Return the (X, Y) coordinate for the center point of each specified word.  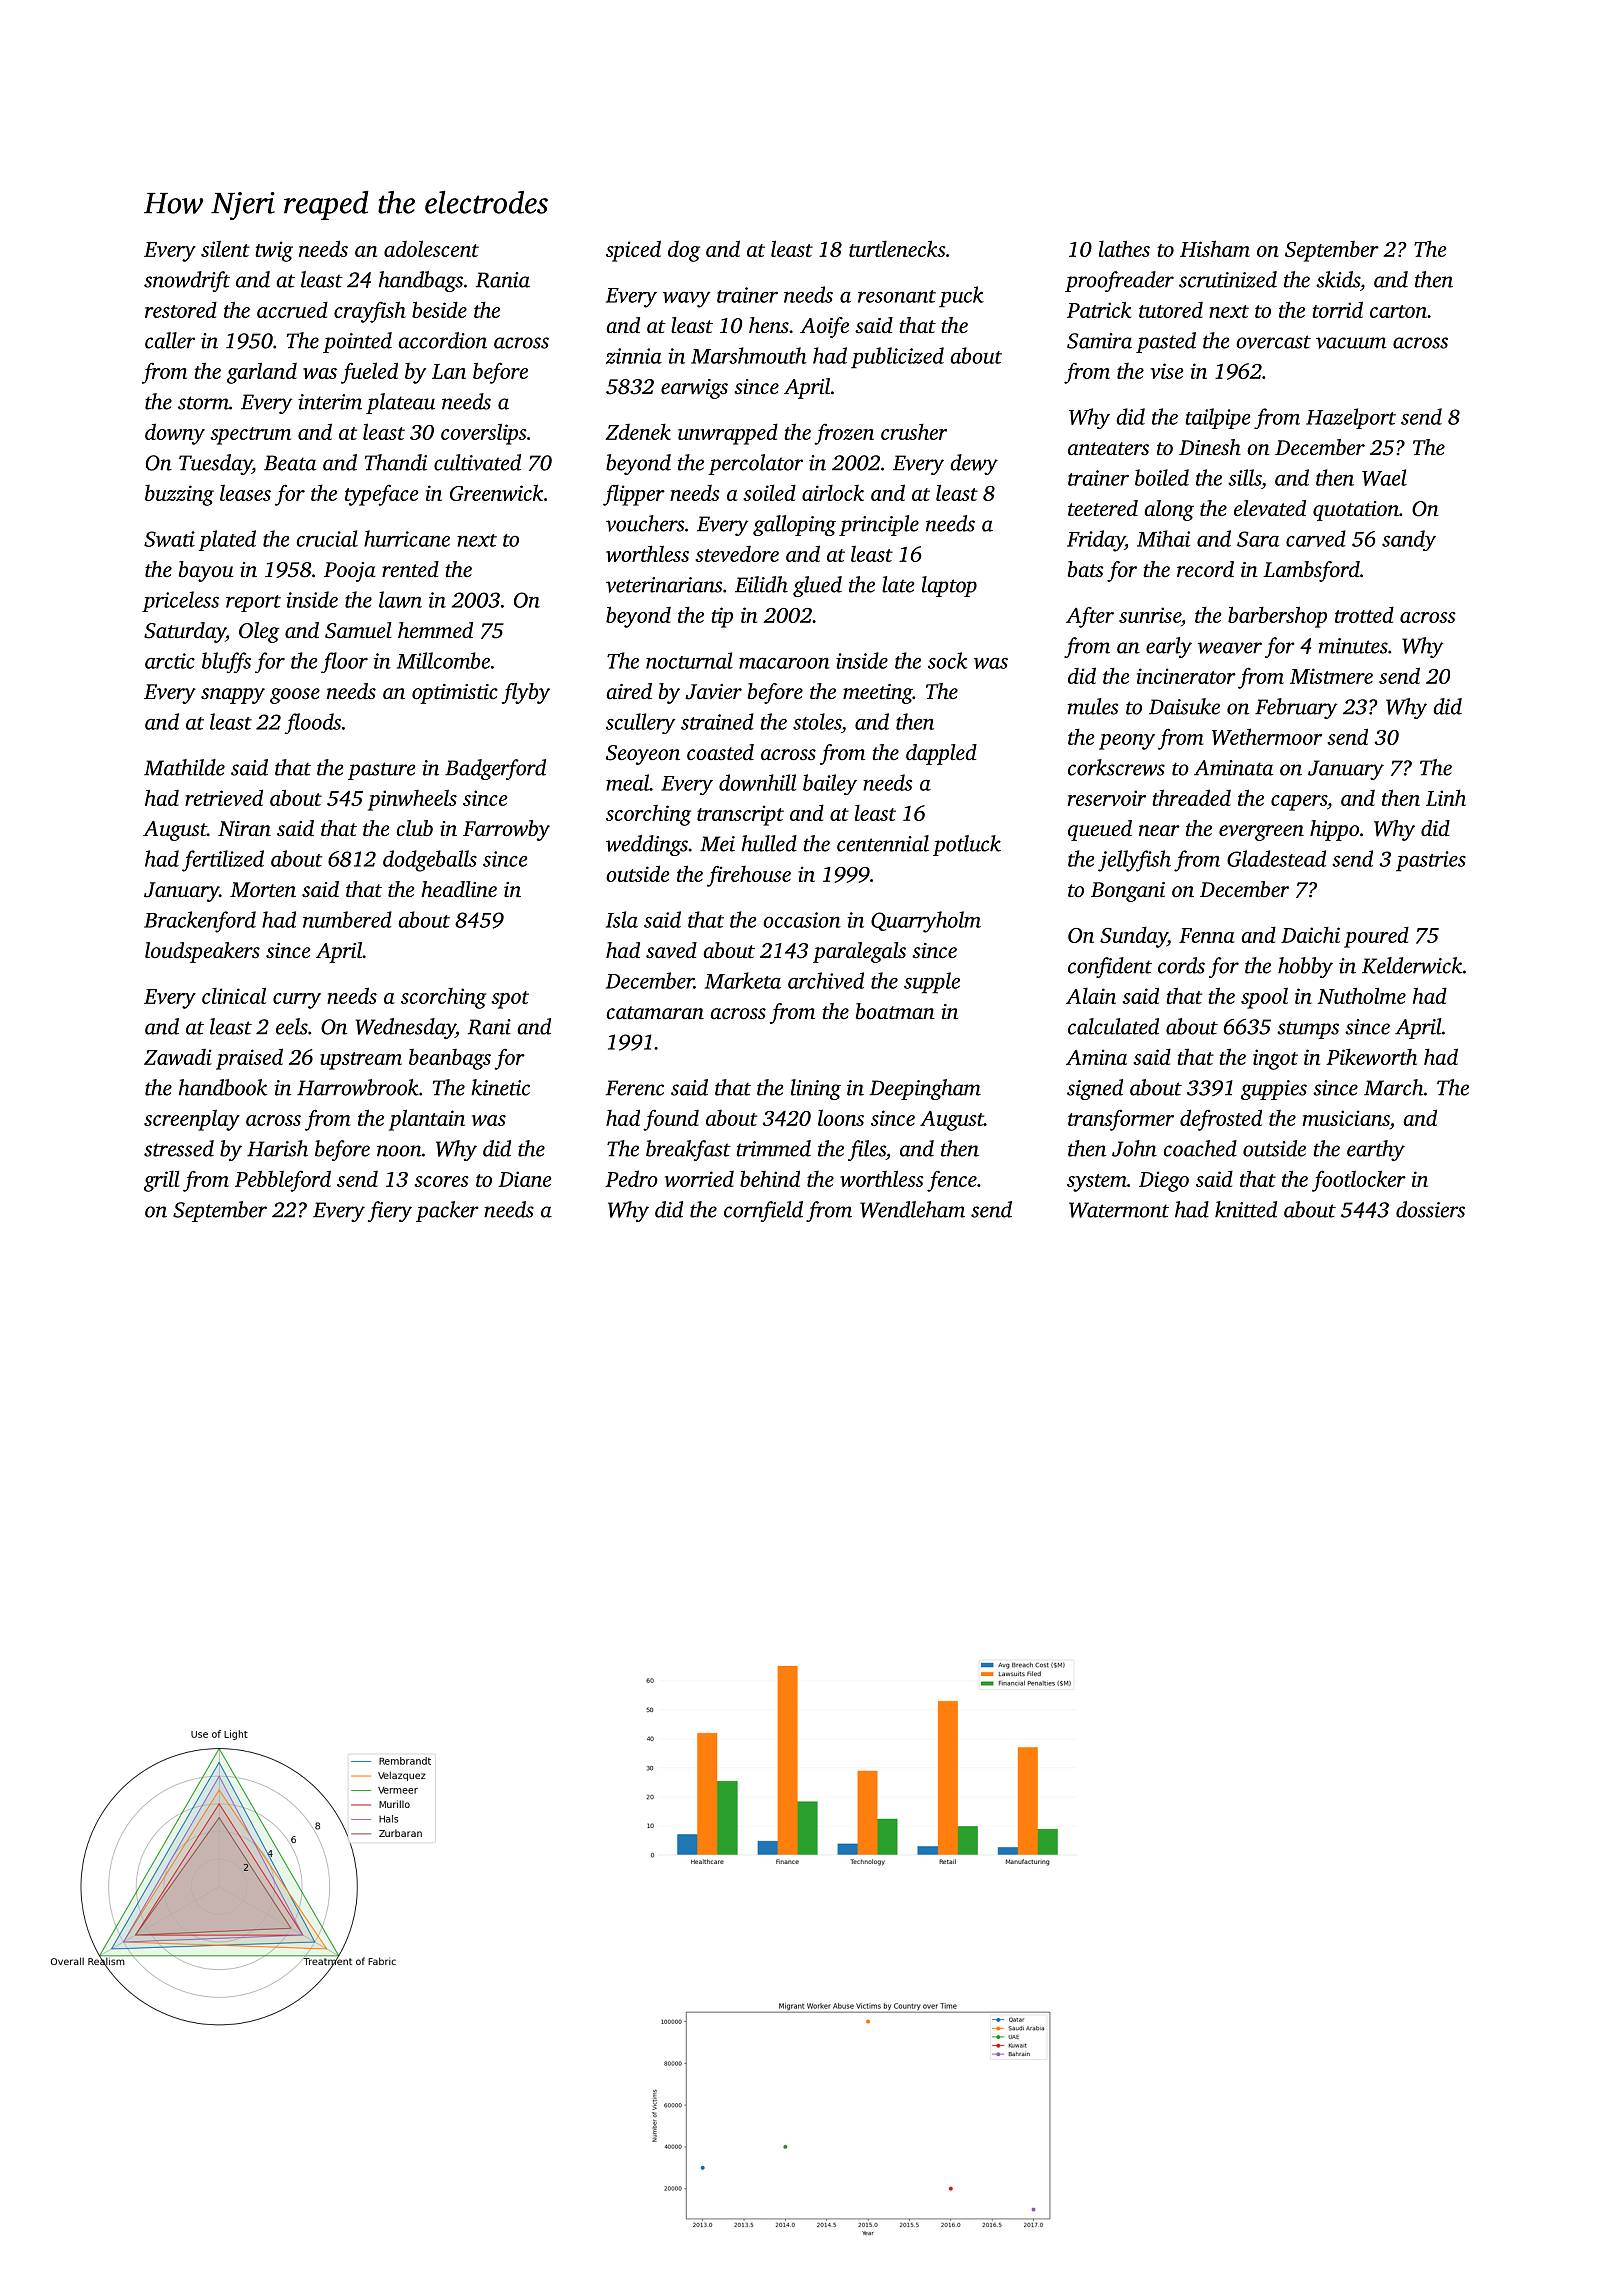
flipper (634, 495)
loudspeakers (202, 952)
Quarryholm (926, 922)
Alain (1091, 996)
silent (225, 249)
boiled (1162, 477)
